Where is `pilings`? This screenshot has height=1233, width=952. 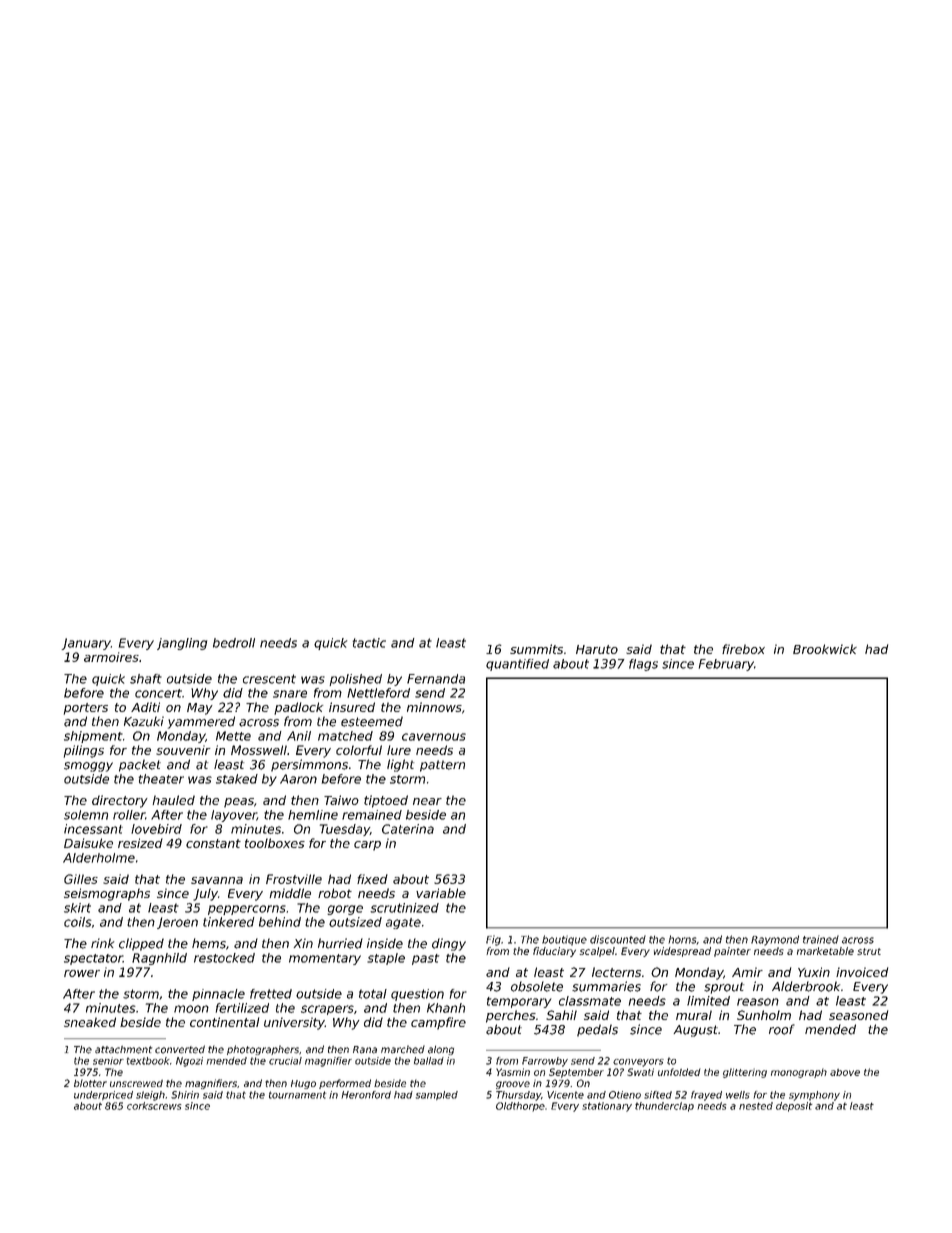 pilings is located at coordinates (84, 751).
